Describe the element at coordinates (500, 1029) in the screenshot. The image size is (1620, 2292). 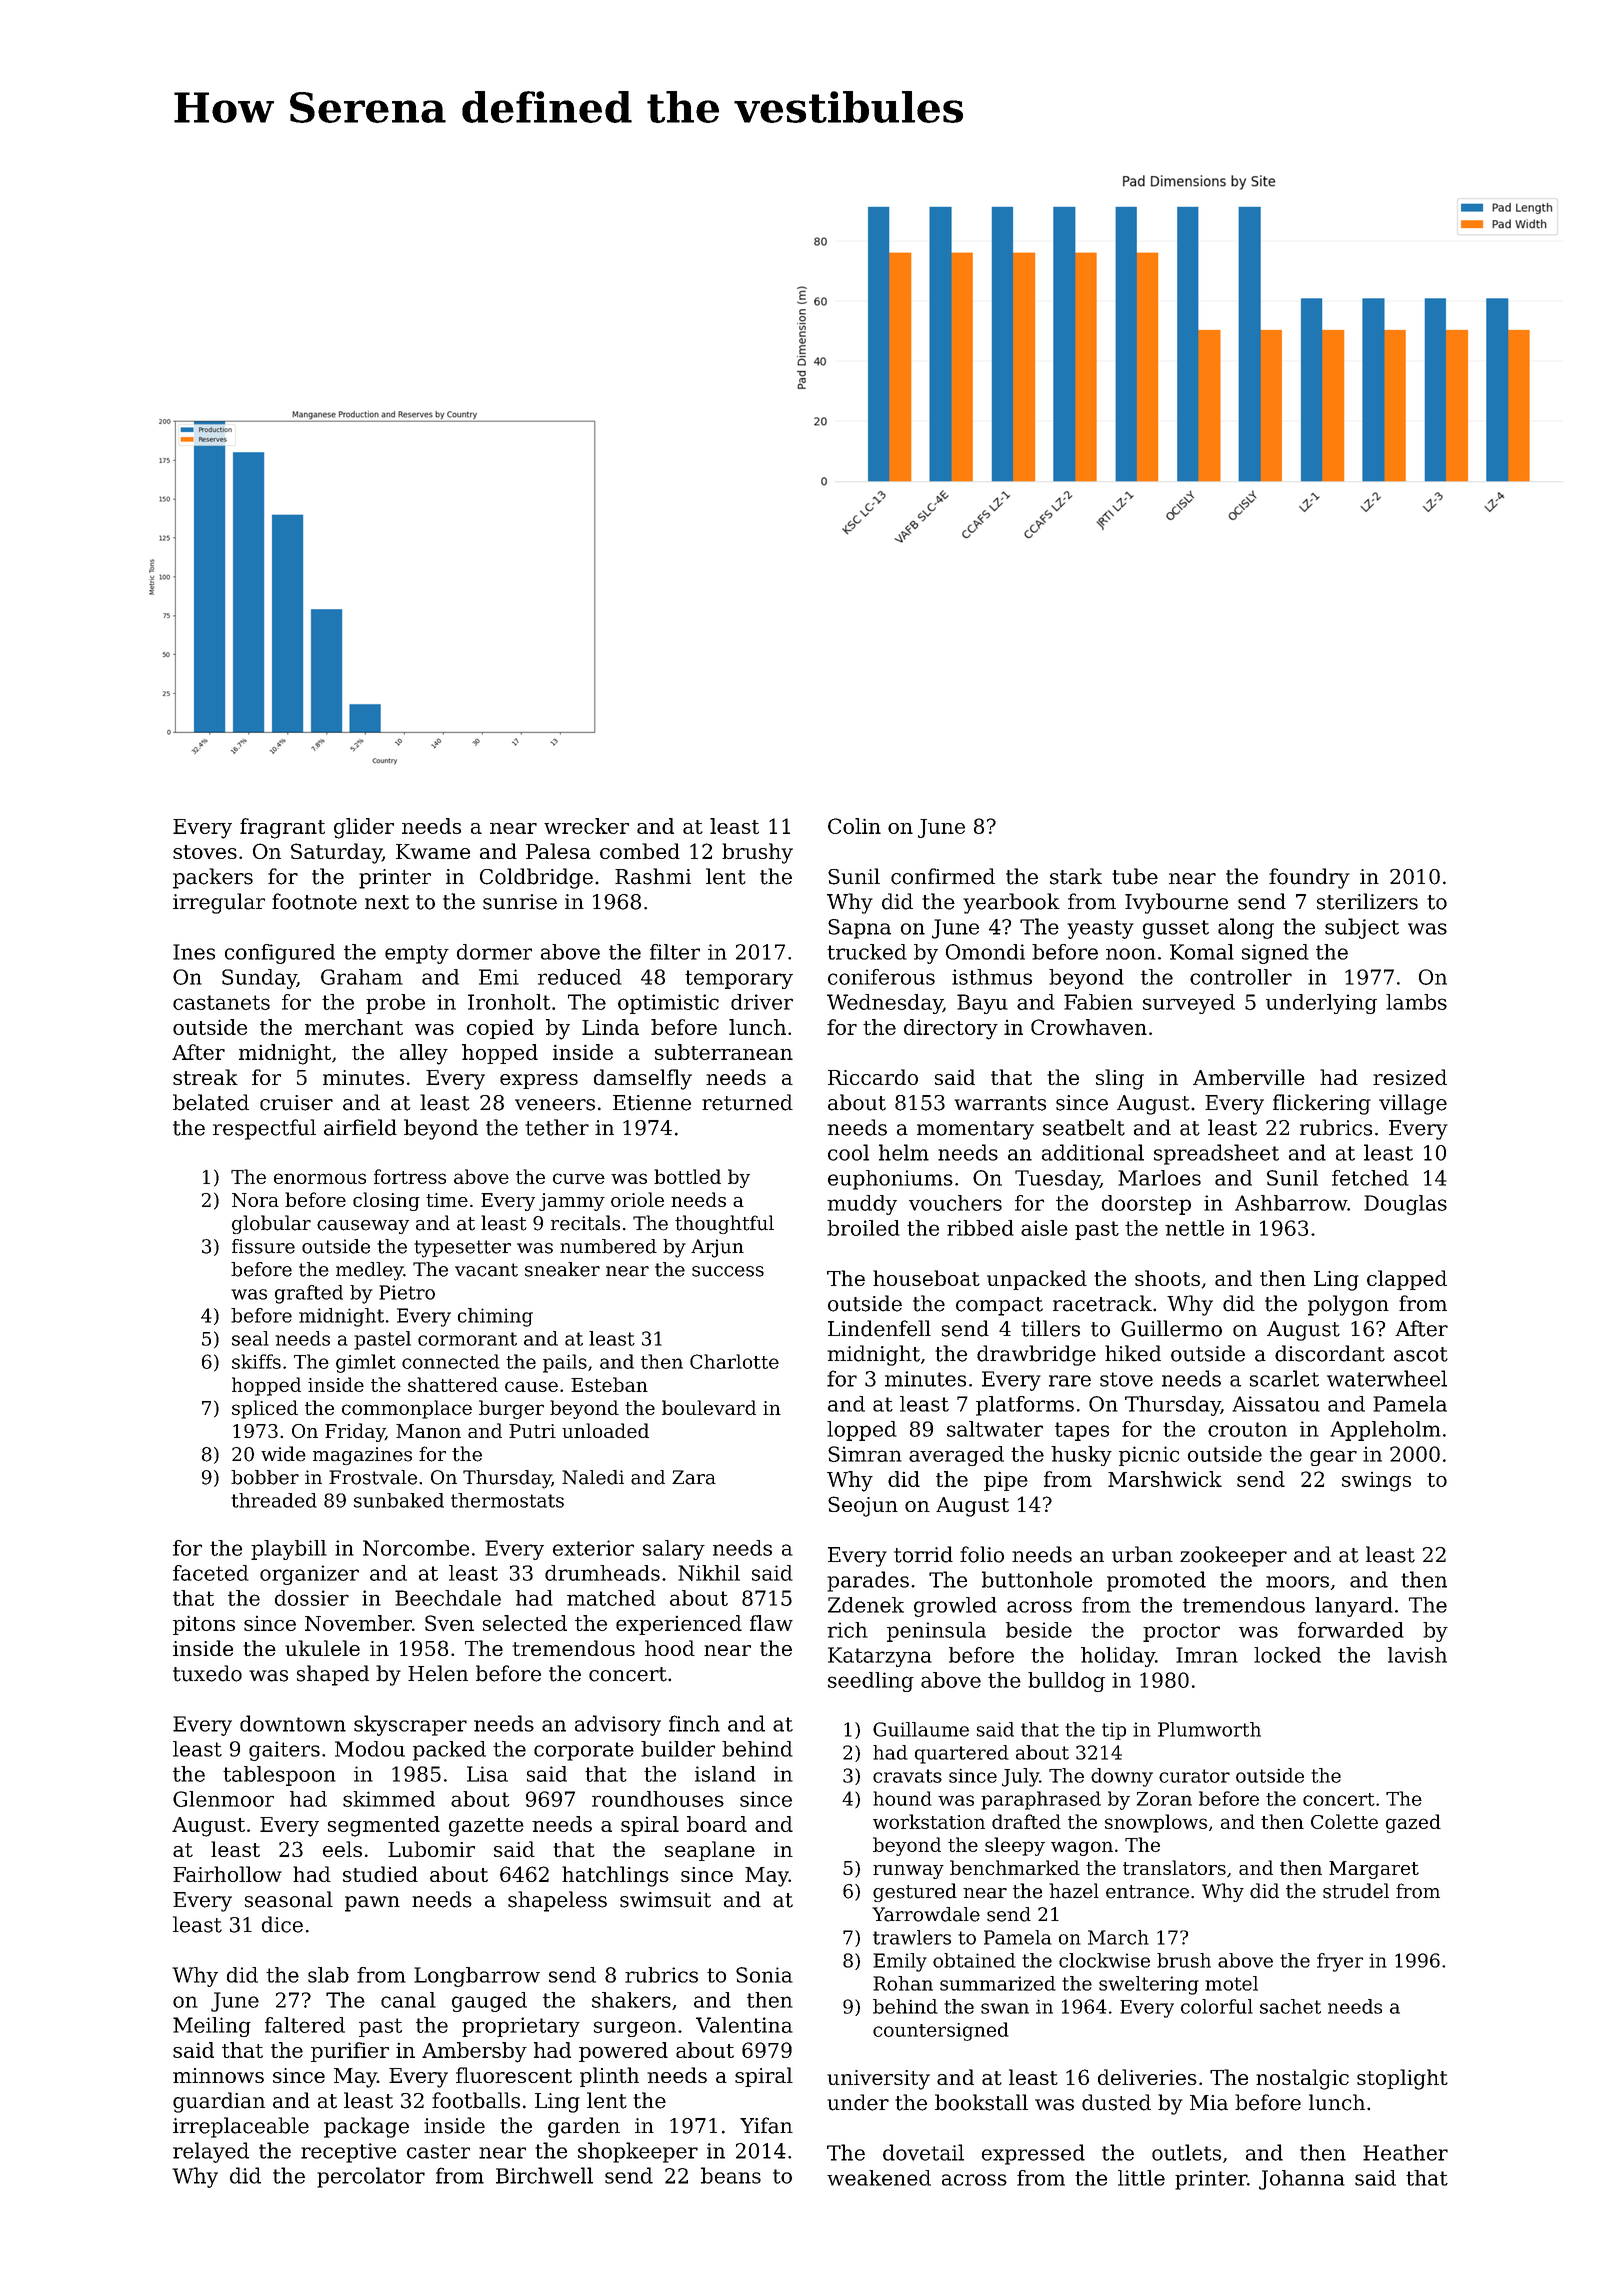
I see `copied` at that location.
